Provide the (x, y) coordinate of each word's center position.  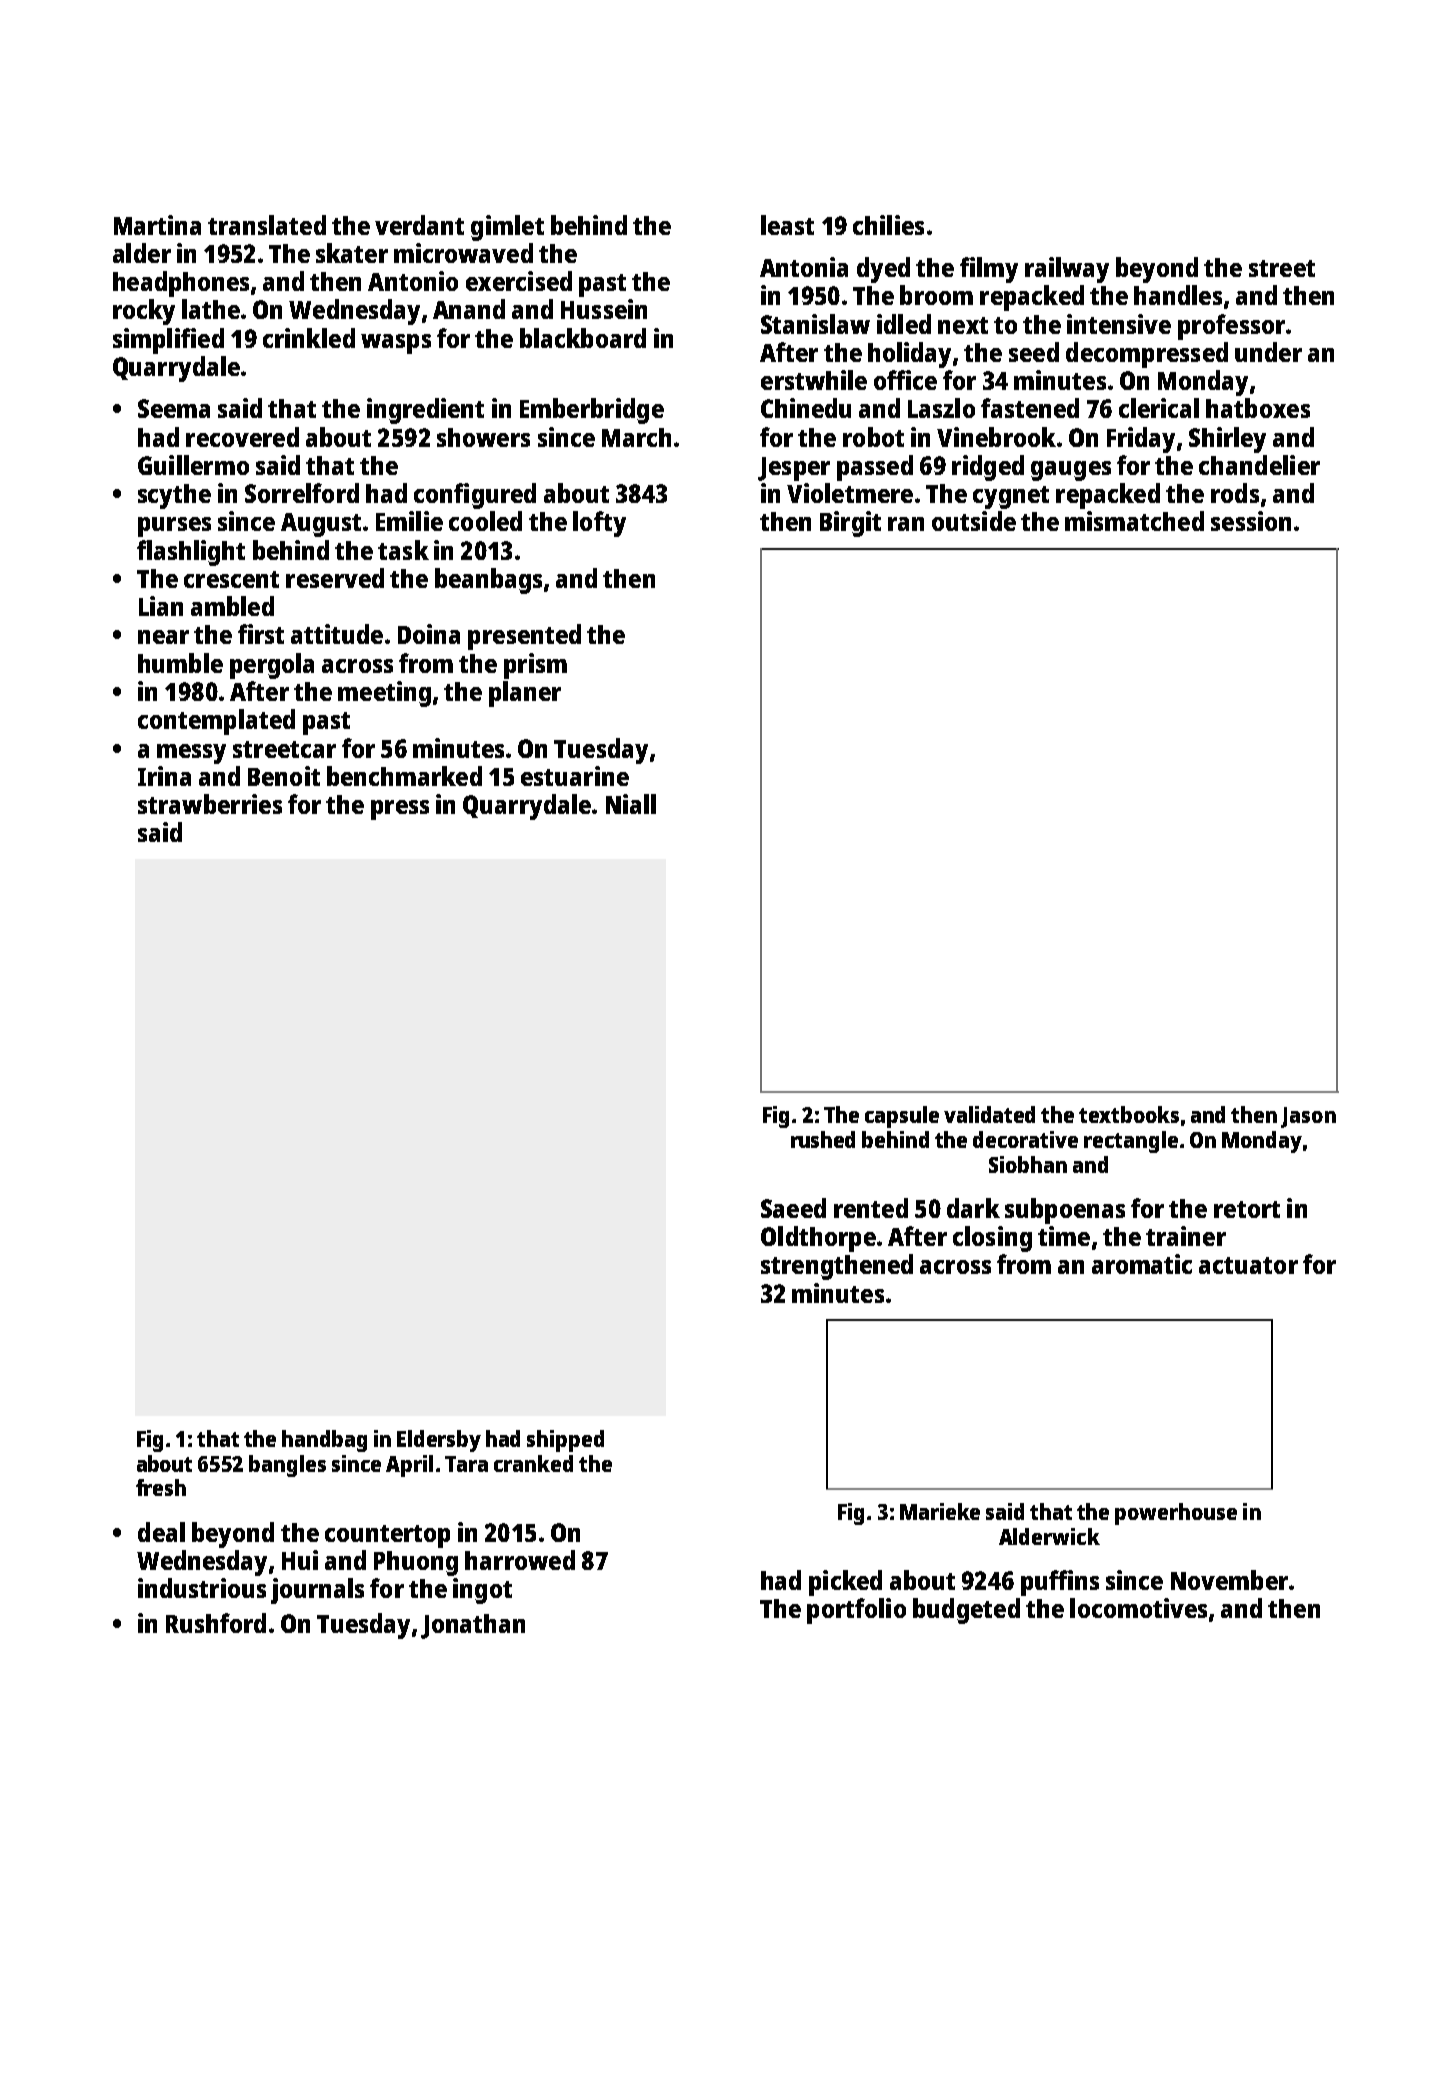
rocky (144, 312)
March (636, 437)
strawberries (210, 804)
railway (1067, 270)
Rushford (216, 1623)
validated (989, 1114)
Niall (631, 804)
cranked (533, 1463)
